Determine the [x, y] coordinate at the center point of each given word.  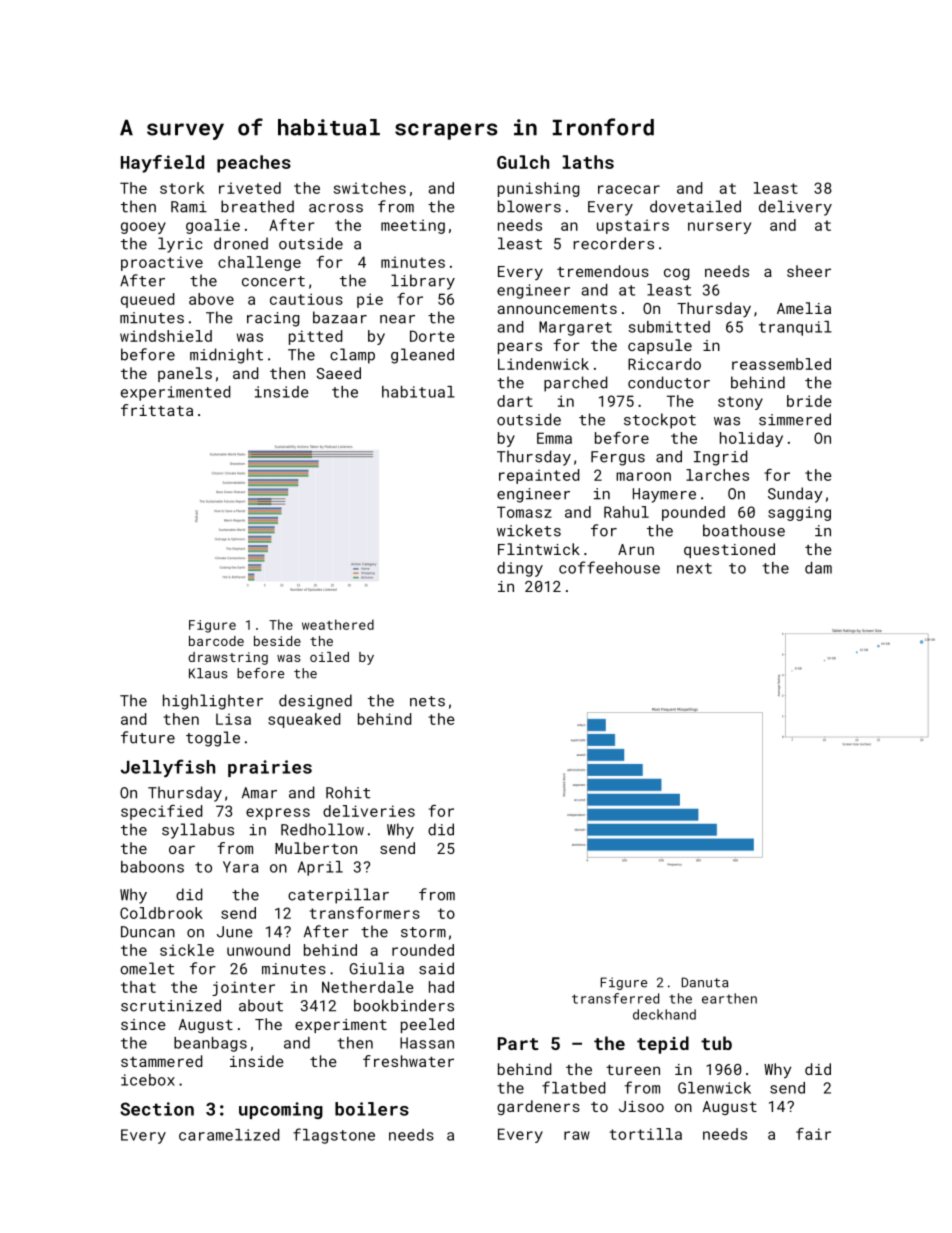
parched [575, 384]
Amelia [804, 308]
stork [182, 188]
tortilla [645, 1134]
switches [369, 188]
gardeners [538, 1107]
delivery [795, 208]
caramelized [229, 1135]
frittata [157, 410]
